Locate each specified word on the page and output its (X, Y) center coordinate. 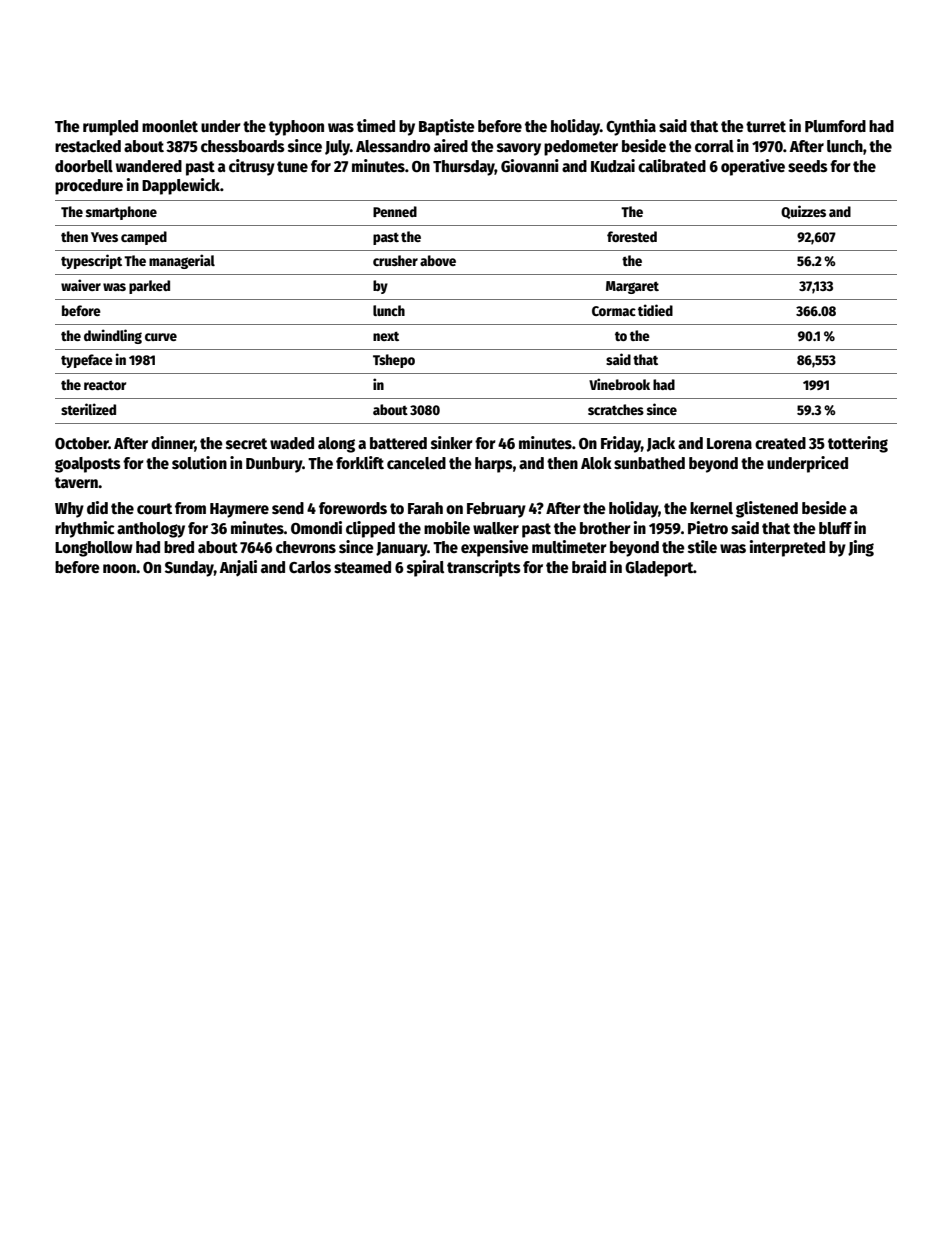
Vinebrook (619, 384)
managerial (182, 261)
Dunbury (274, 465)
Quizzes (803, 212)
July (337, 148)
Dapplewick (181, 186)
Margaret (632, 287)
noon (119, 568)
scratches (616, 409)
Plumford (835, 126)
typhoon (296, 128)
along (336, 445)
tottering (858, 444)
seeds (808, 166)
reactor (105, 385)
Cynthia (631, 127)
